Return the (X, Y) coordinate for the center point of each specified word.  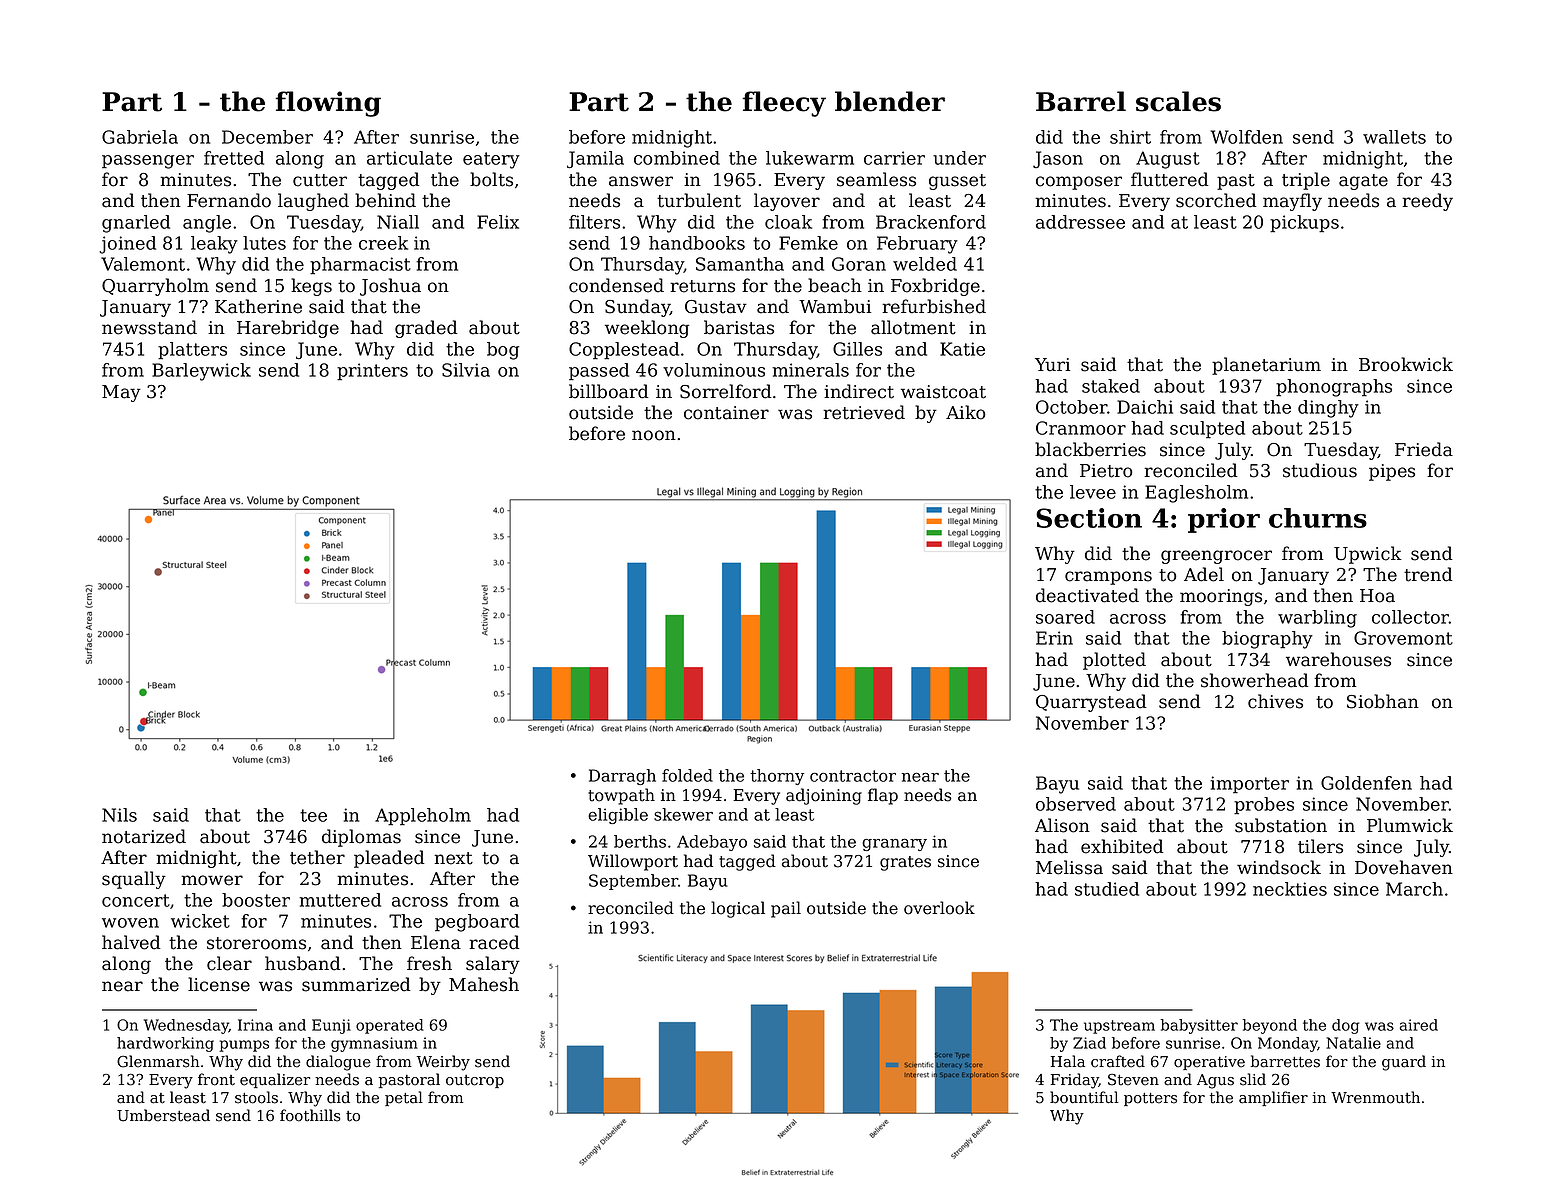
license (219, 984)
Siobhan (1383, 701)
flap (883, 796)
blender (890, 101)
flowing (328, 104)
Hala (1068, 1061)
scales (1178, 101)
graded (426, 329)
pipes (1392, 472)
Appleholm (423, 817)
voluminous (714, 370)
